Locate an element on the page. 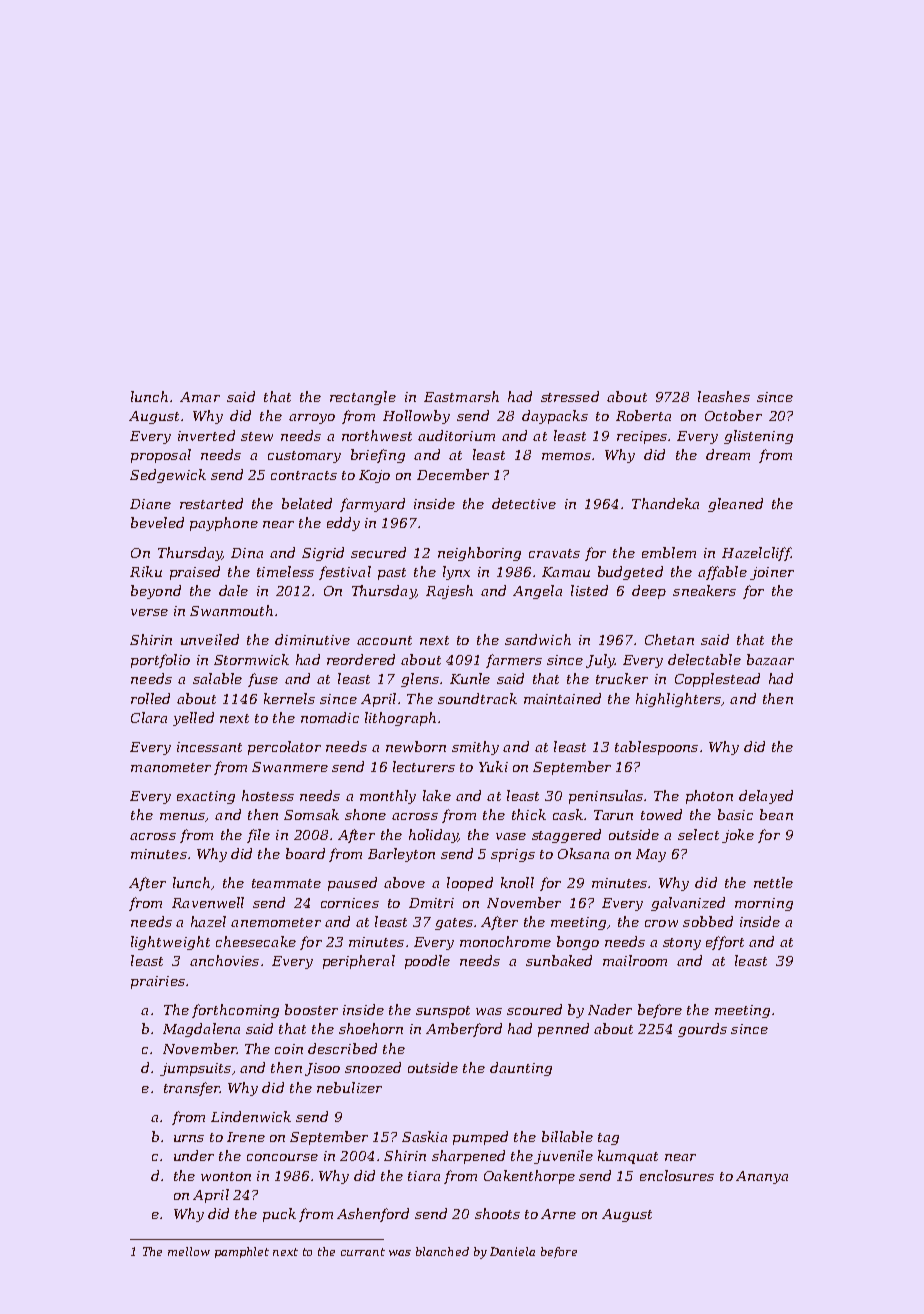 This page has height=1314, width=924. Eastmarsh is located at coordinates (461, 396).
